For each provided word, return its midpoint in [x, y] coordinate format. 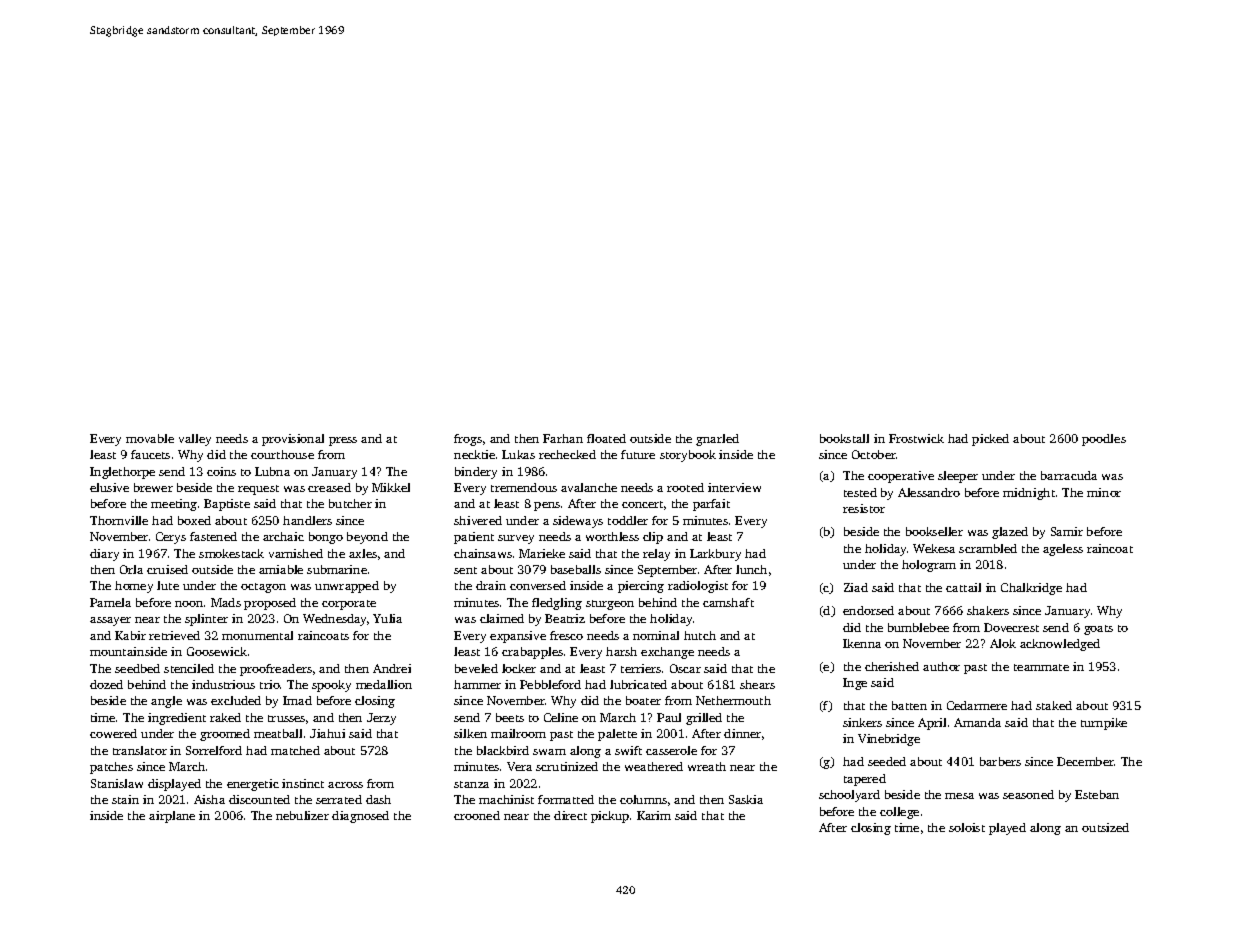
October [874, 454]
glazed [1010, 533]
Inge [855, 684]
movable [150, 438]
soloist [967, 827]
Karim [654, 815]
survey [516, 539]
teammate [1041, 667]
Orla [131, 569]
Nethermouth [733, 700]
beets [510, 717]
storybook [688, 456]
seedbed [137, 668]
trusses [286, 718]
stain [125, 799]
